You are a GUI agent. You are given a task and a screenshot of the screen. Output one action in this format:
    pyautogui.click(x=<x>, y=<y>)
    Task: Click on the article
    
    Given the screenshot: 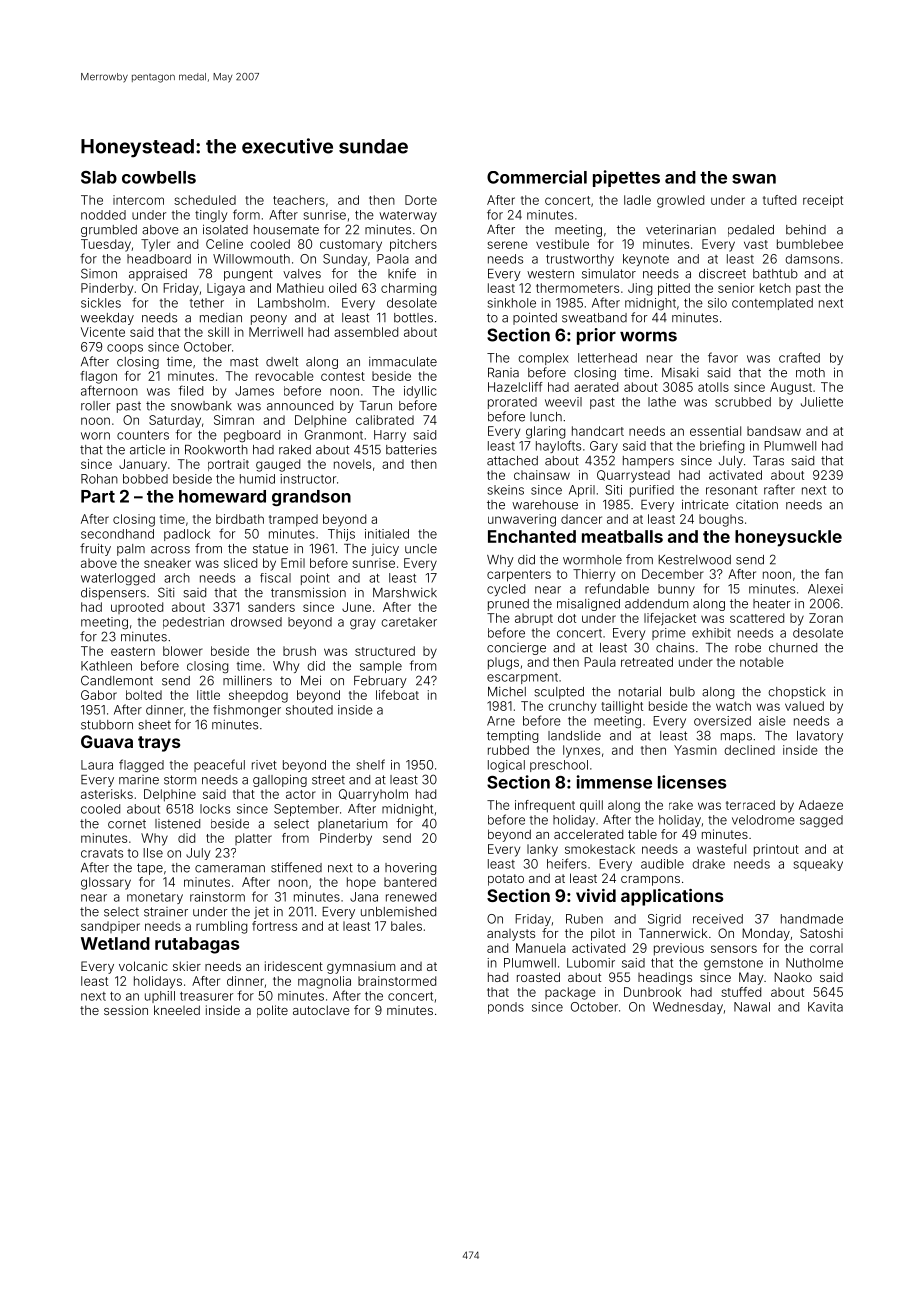 What is the action you would take?
    pyautogui.click(x=147, y=449)
